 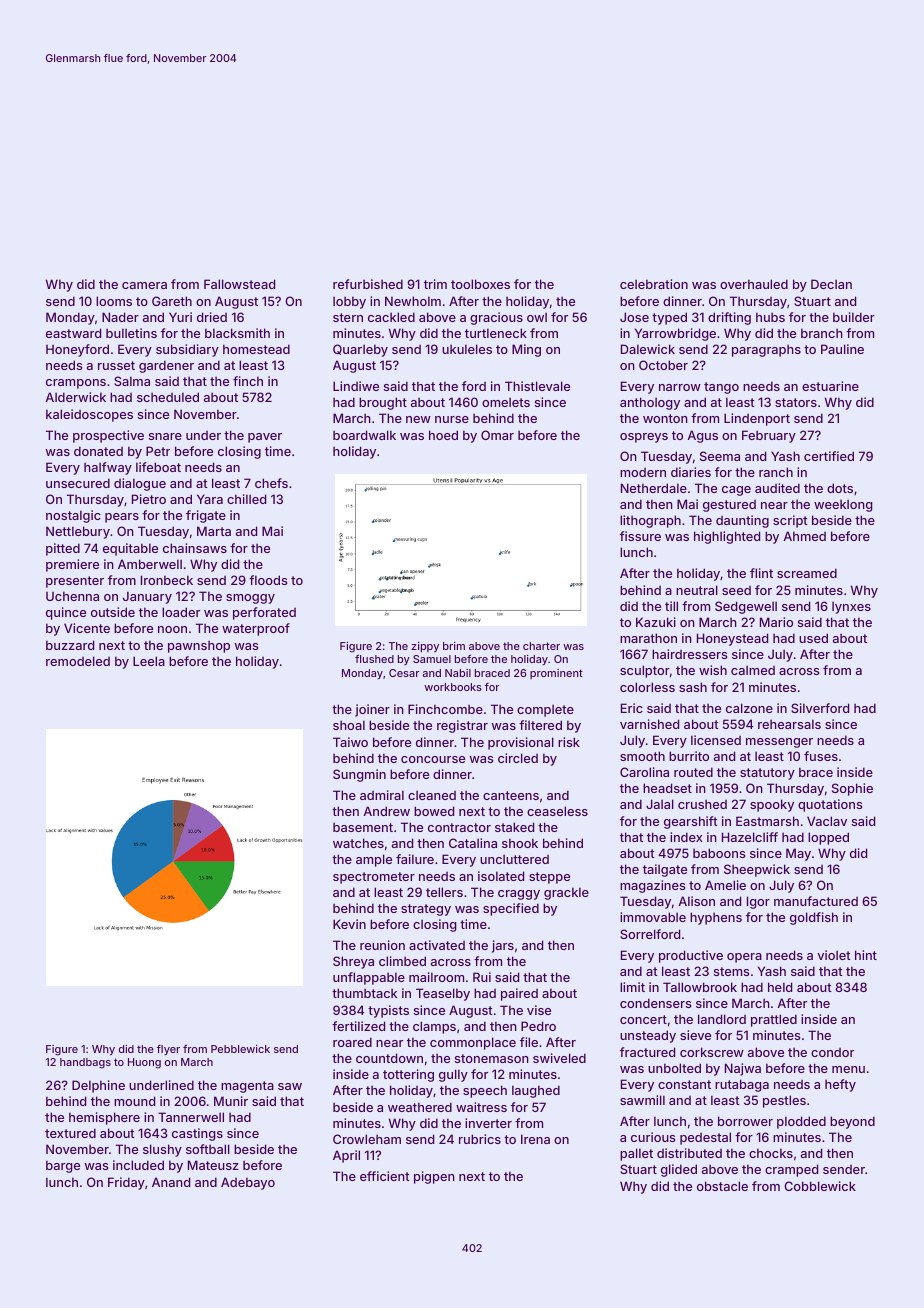 I want to click on builder, so click(x=854, y=317).
